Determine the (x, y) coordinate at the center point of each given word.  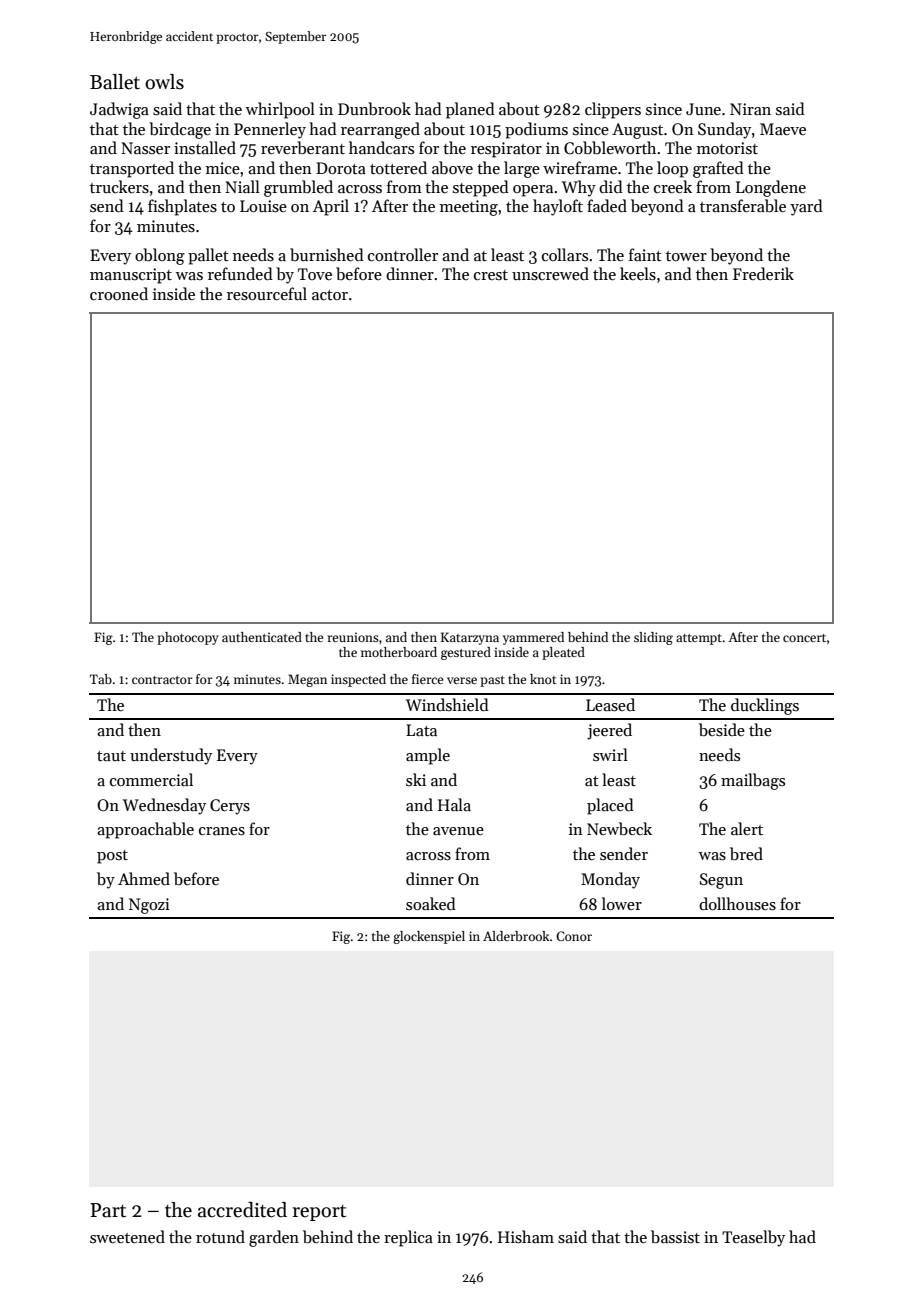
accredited (242, 1210)
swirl (610, 754)
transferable (743, 206)
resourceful (267, 294)
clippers (613, 110)
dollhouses (737, 904)
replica (408, 1238)
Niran (750, 109)
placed (610, 806)
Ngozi (149, 906)
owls (164, 82)
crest (491, 275)
